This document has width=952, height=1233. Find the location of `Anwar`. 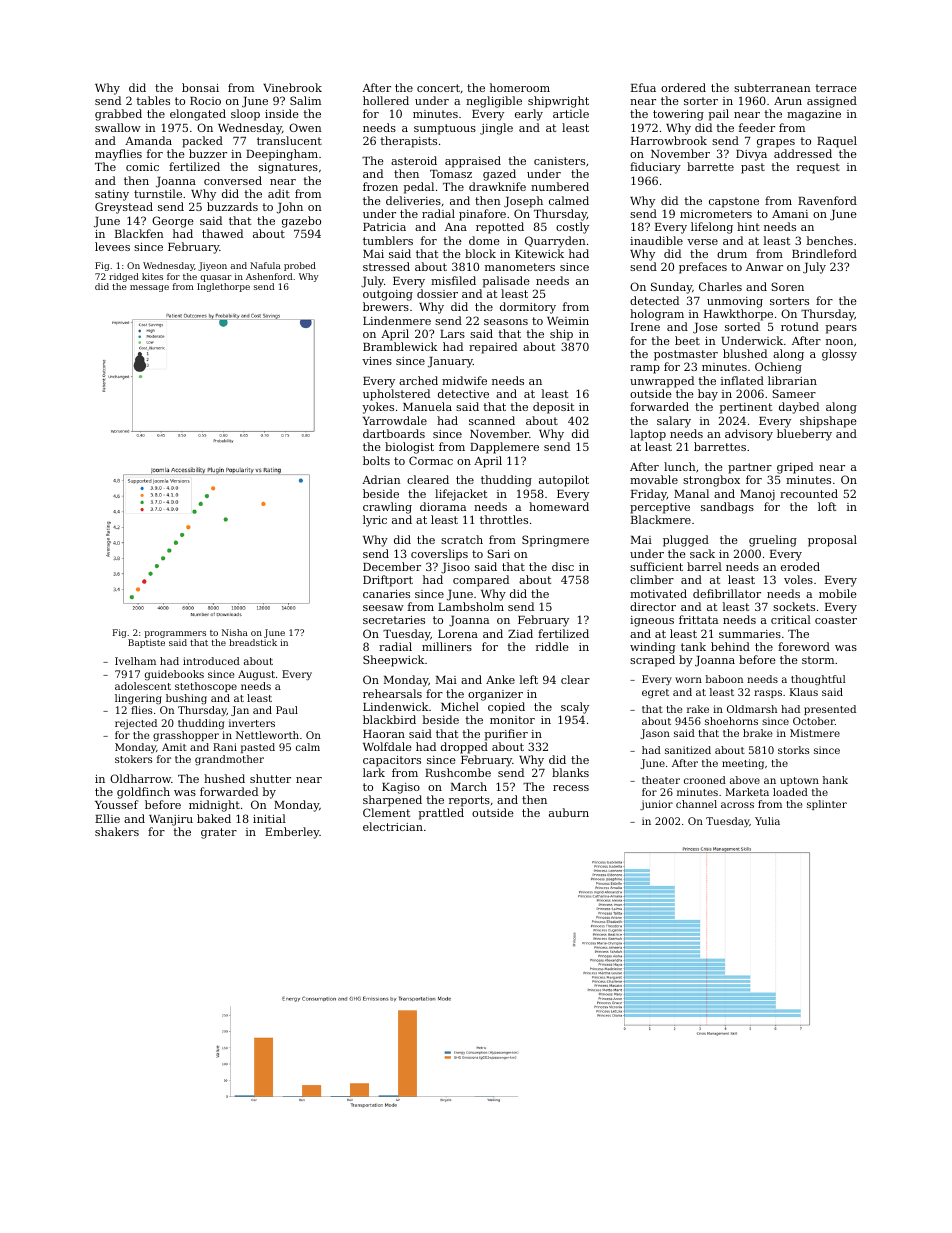

Anwar is located at coordinates (764, 267).
